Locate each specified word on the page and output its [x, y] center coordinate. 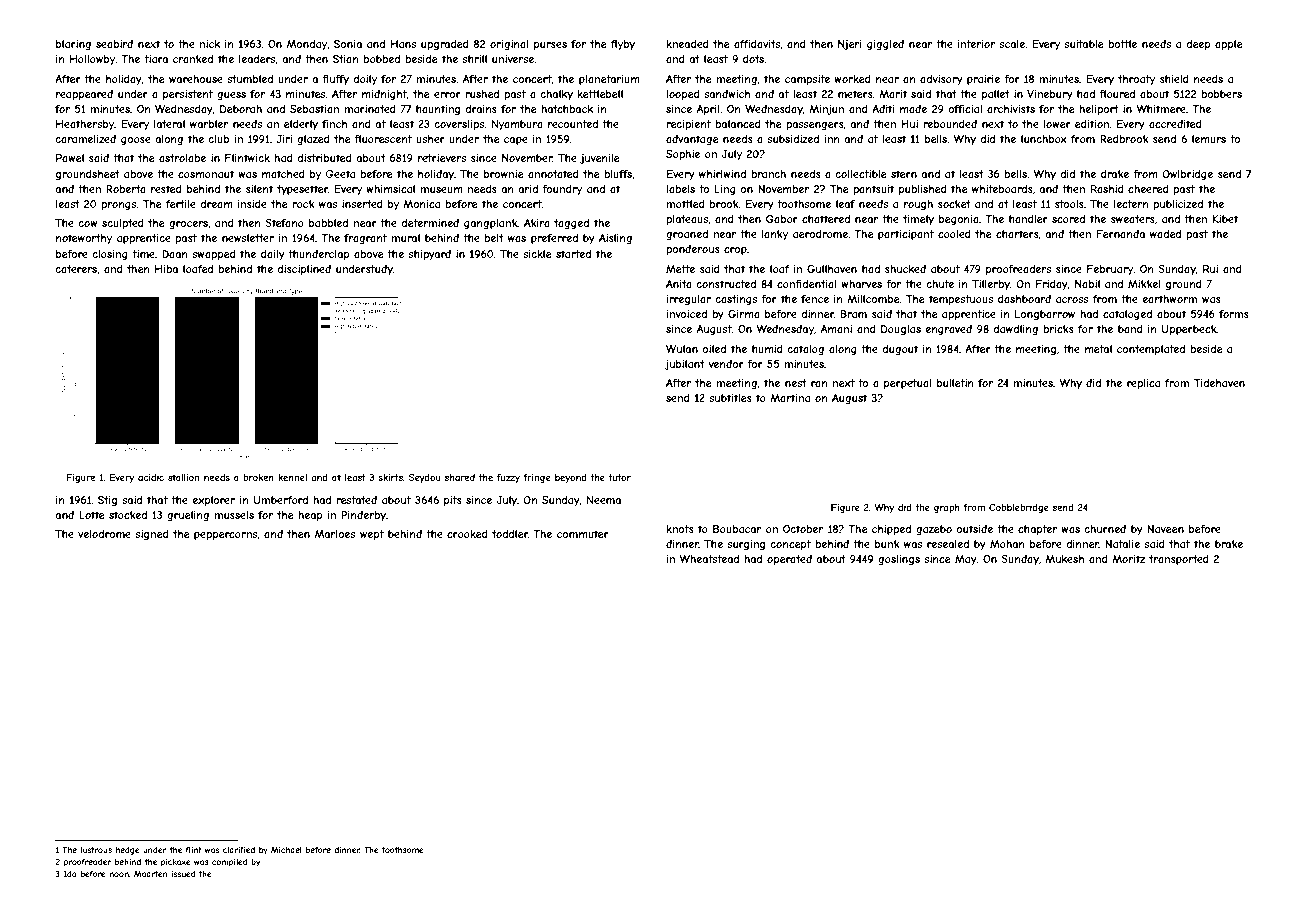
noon [119, 874]
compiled [229, 863]
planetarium [609, 80]
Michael [286, 850]
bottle [1123, 44]
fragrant [365, 239]
